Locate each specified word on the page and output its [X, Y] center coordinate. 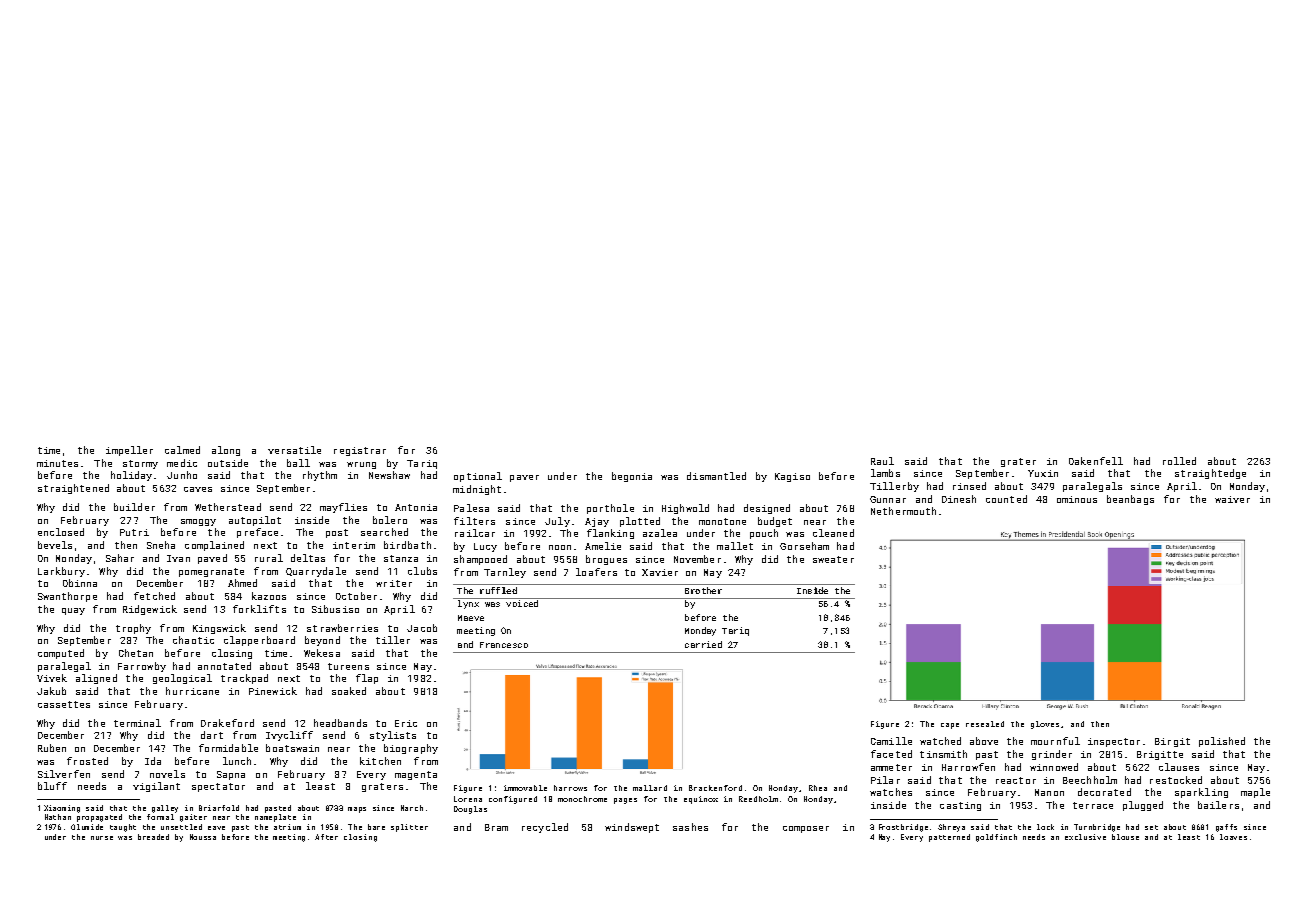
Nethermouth [903, 511]
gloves [1045, 725]
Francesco [504, 645]
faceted [891, 754]
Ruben [52, 748]
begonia [632, 477]
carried [703, 644]
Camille [891, 741]
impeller [129, 451]
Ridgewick [150, 610]
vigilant [156, 787]
